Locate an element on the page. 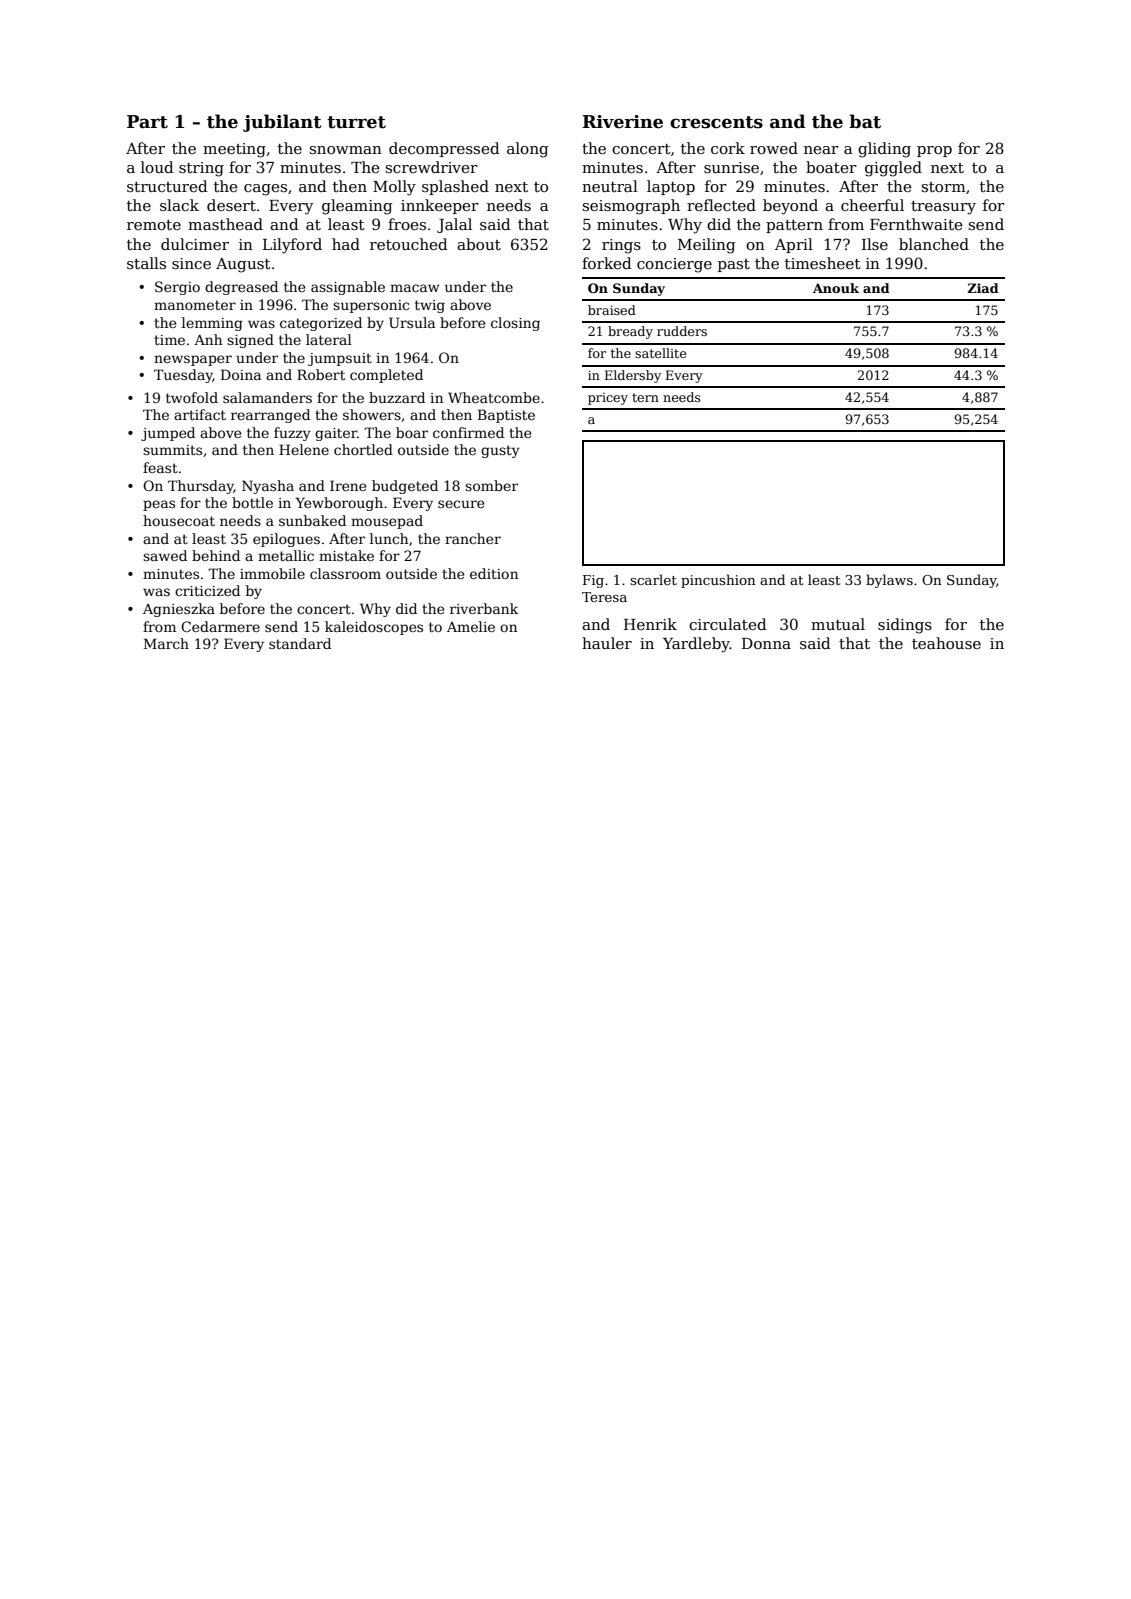  bat is located at coordinates (865, 121).
